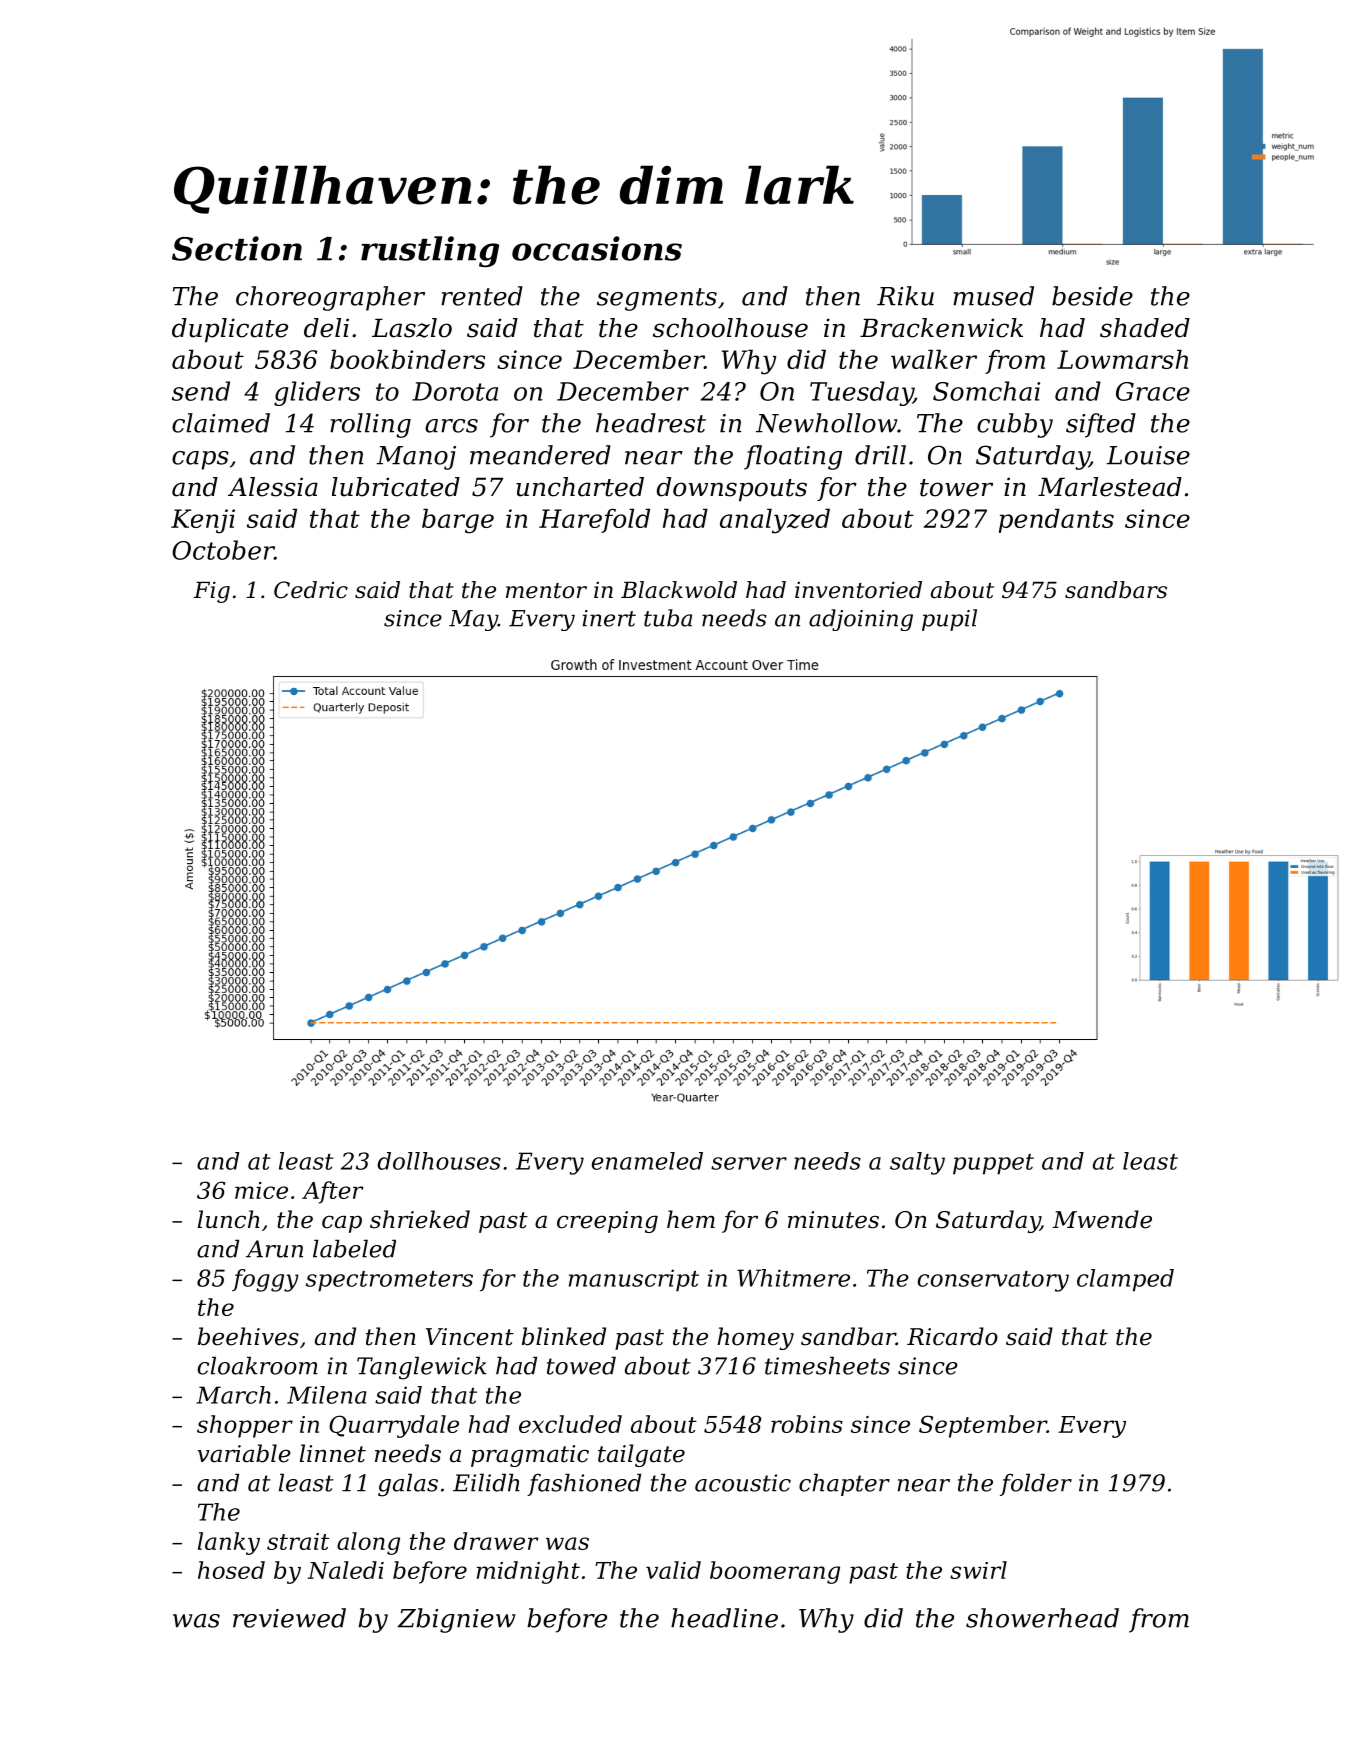  I want to click on Section, so click(237, 248).
